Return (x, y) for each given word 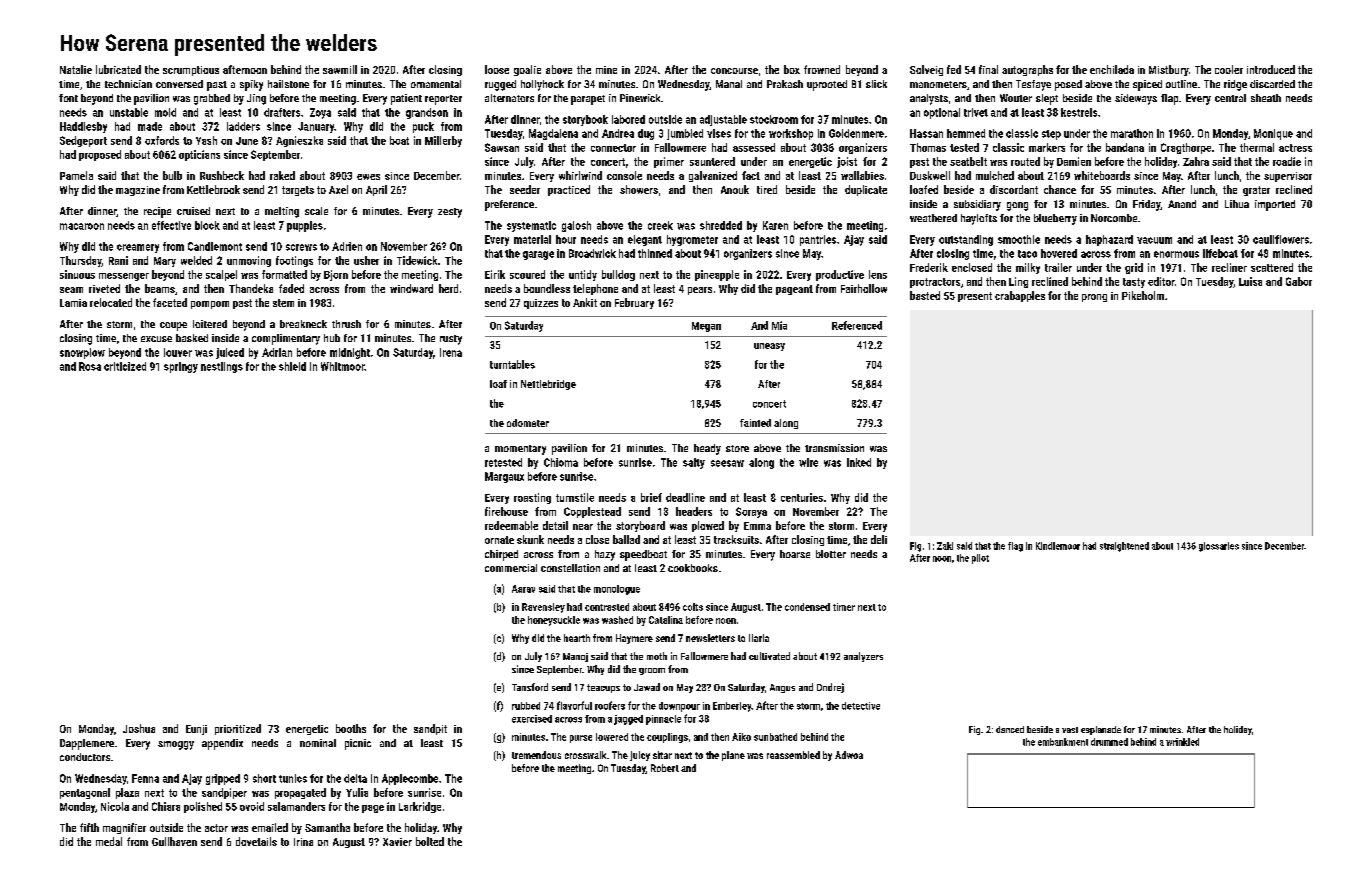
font (68, 98)
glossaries (1219, 547)
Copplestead (592, 512)
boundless (547, 288)
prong (1094, 298)
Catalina (666, 620)
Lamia (73, 303)
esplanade (1101, 730)
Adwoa (849, 755)
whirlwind (580, 175)
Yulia (357, 792)
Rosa (90, 366)
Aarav (523, 589)
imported (1275, 205)
